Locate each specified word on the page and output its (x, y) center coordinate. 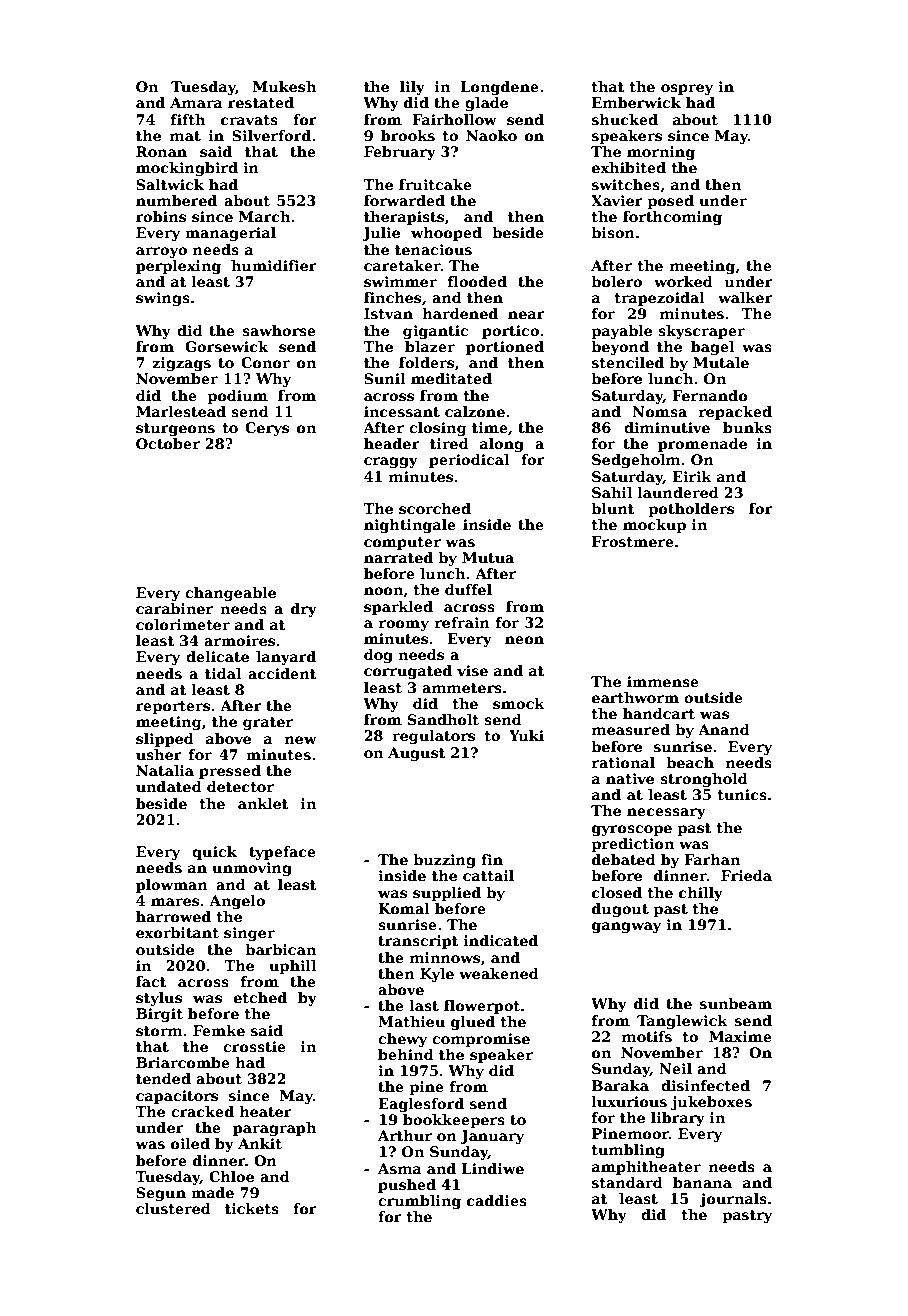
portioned (505, 348)
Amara (196, 102)
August (417, 754)
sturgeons (175, 429)
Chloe (231, 1176)
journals (733, 1200)
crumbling (419, 1202)
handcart (659, 713)
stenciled (628, 362)
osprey (687, 89)
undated (169, 786)
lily (412, 88)
